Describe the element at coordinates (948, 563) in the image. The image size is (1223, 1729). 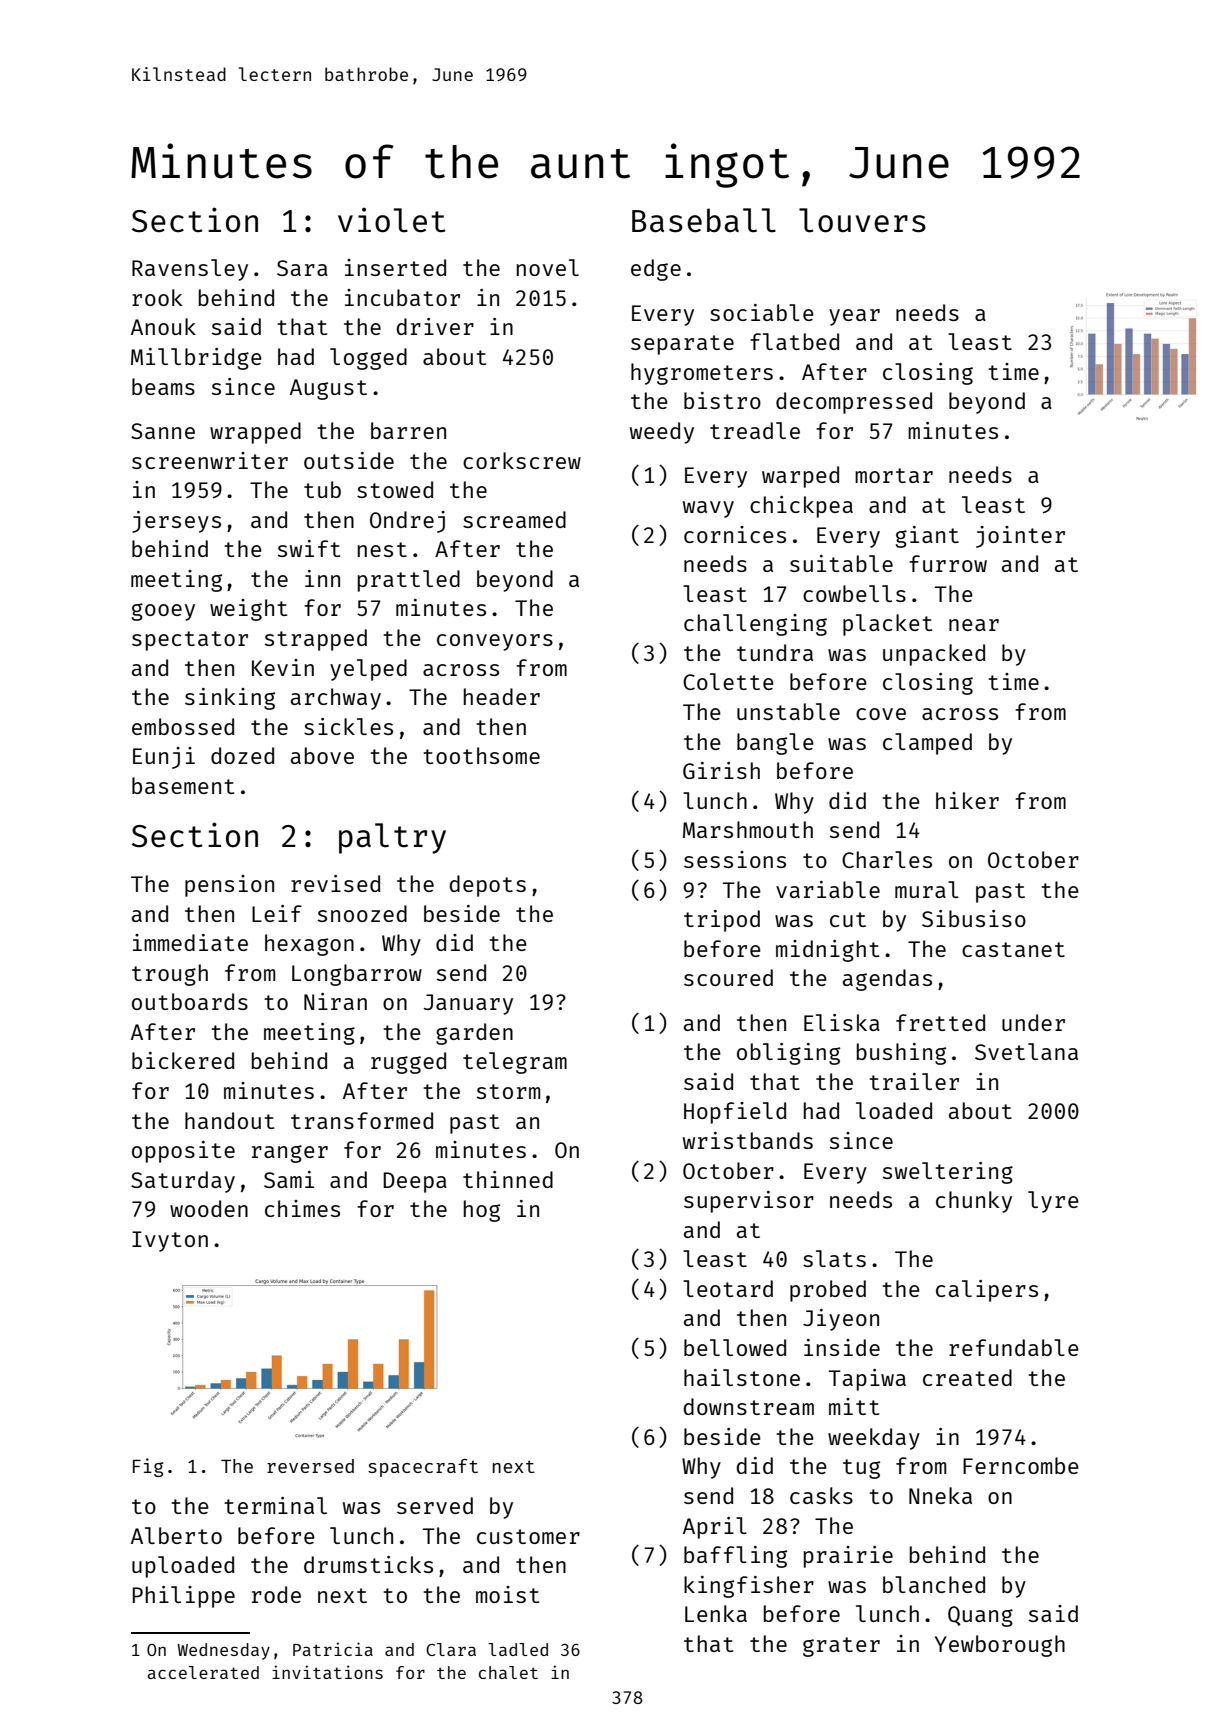
I see `furrow` at that location.
